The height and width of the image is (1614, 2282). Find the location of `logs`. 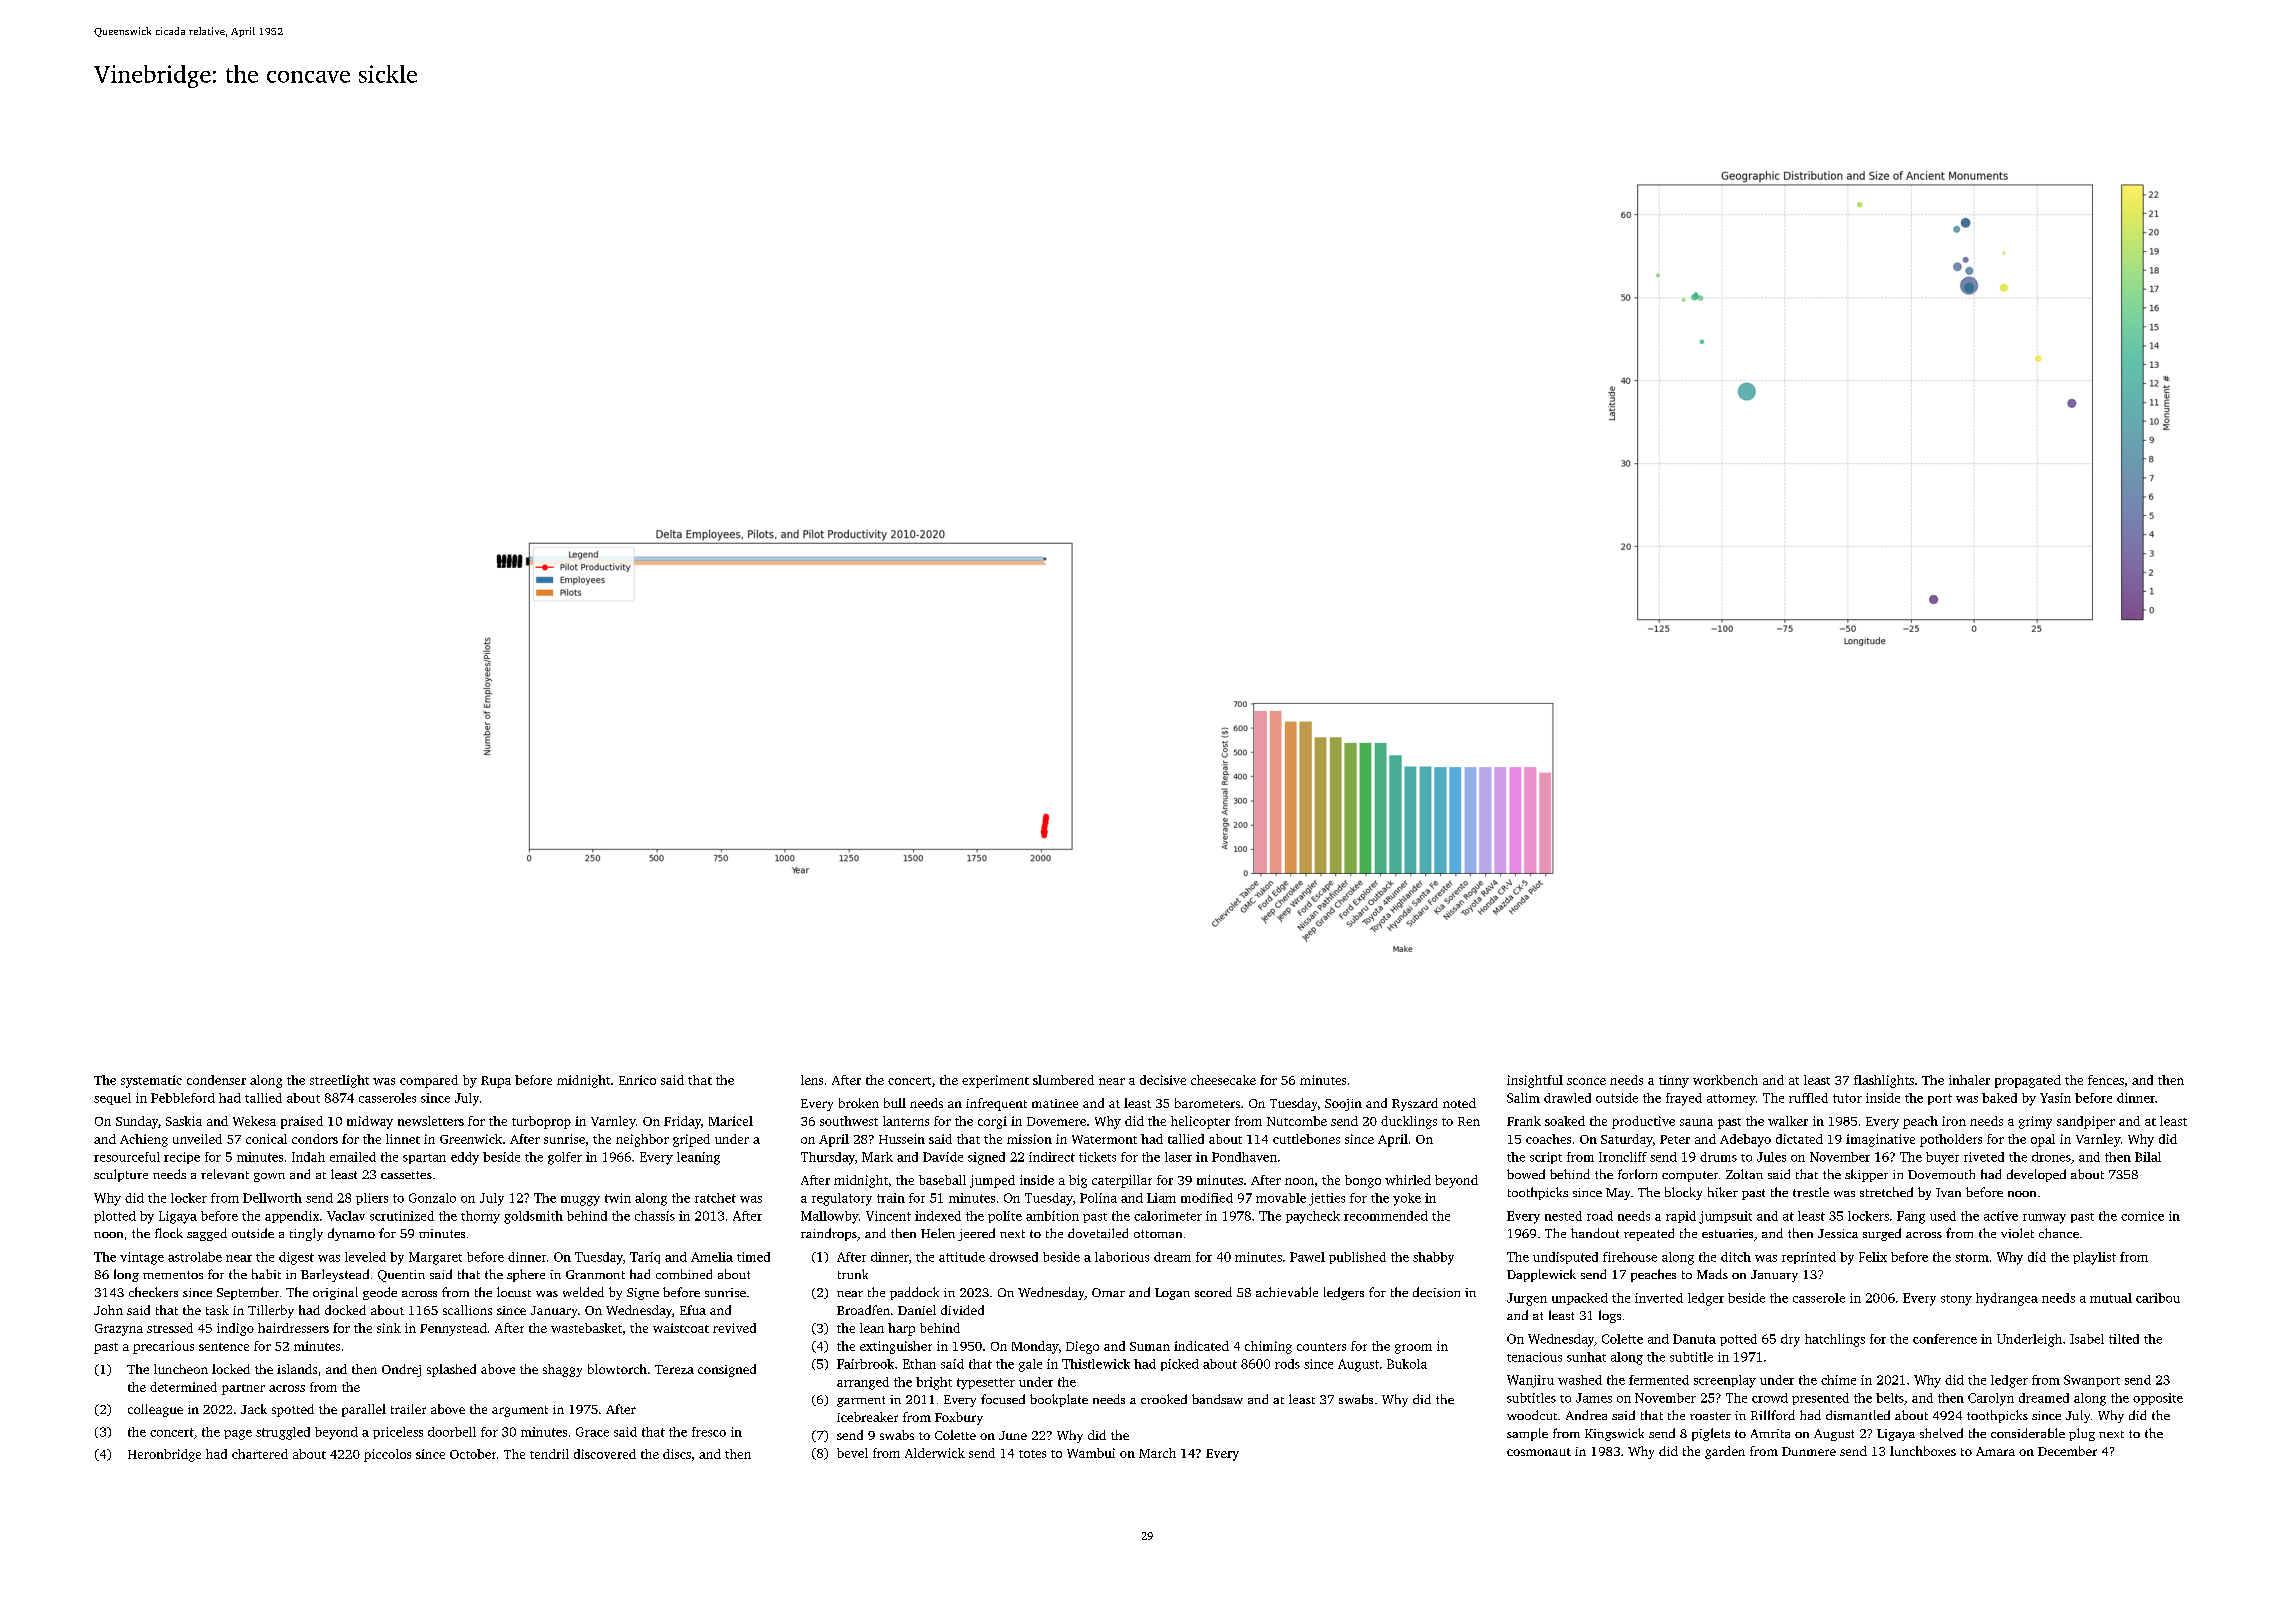

logs is located at coordinates (1610, 1316).
